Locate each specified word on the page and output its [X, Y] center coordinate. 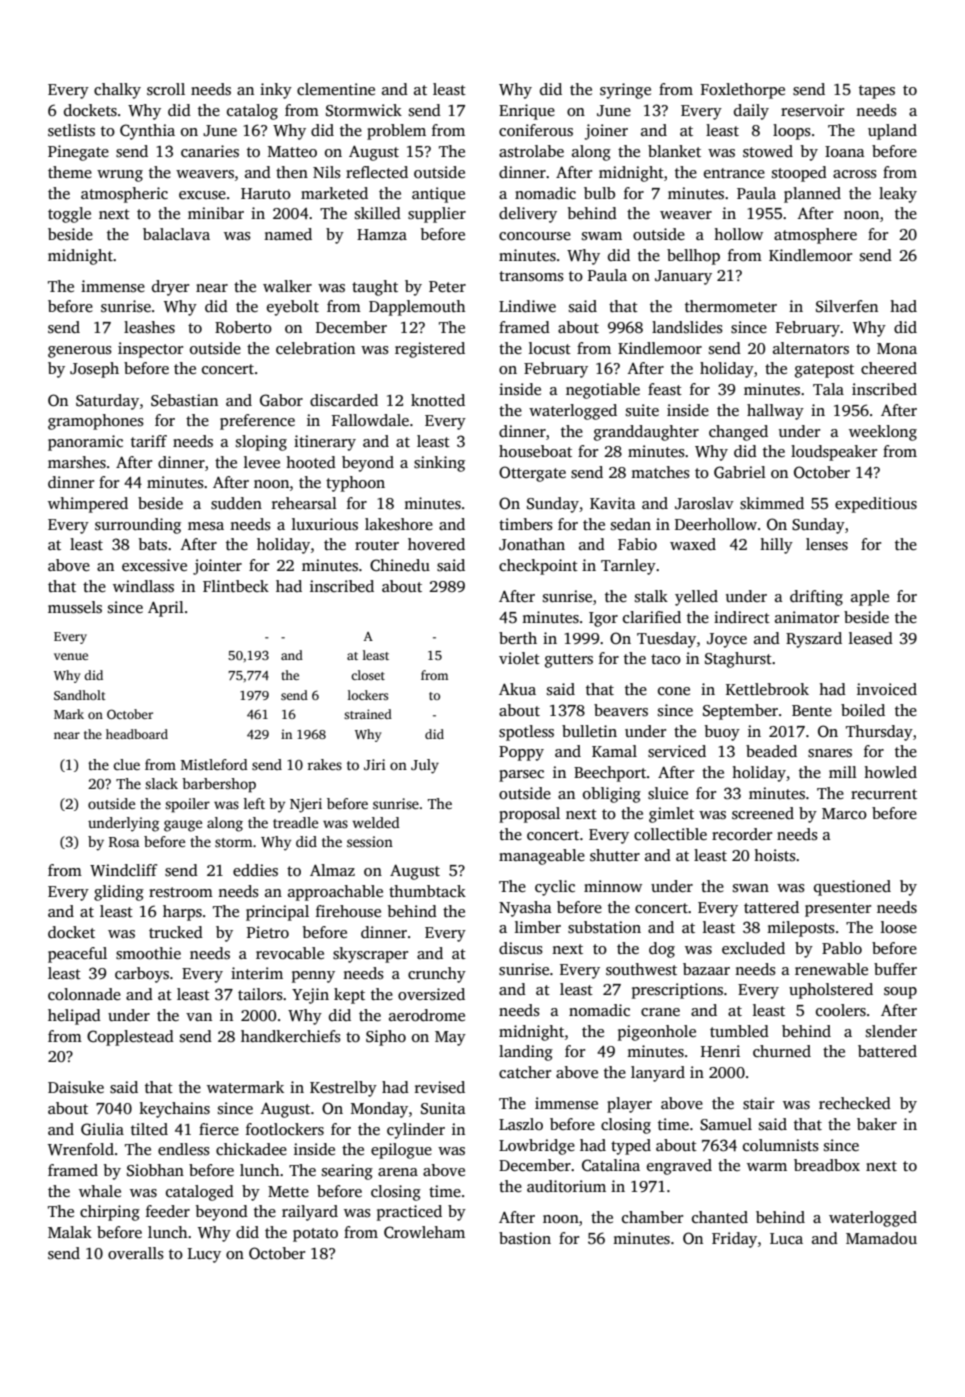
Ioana [845, 151]
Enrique [527, 112]
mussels [75, 607]
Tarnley [628, 567]
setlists [71, 130]
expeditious [876, 505]
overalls [136, 1253]
